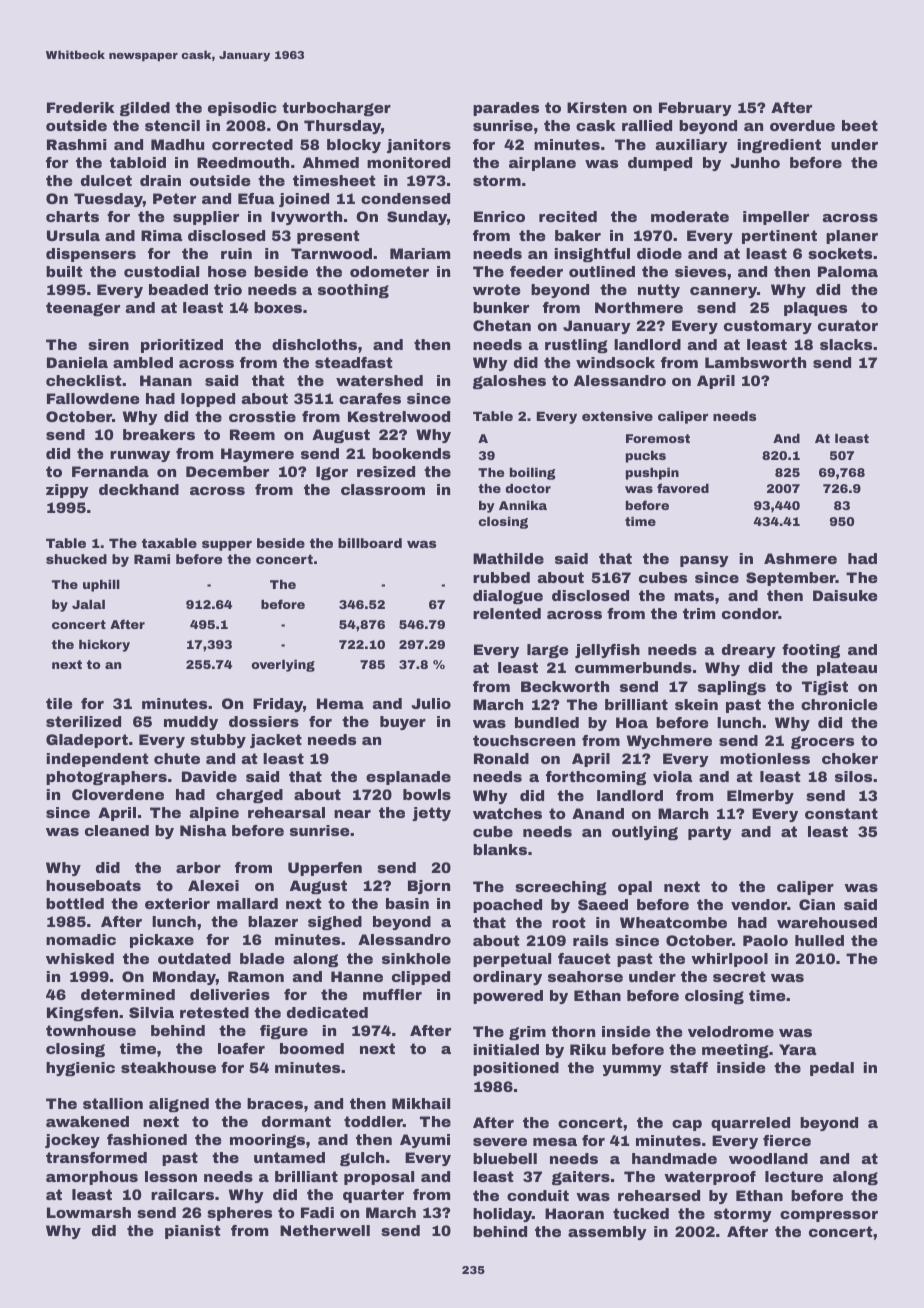 The image size is (924, 1308). What do you see at coordinates (512, 960) in the page?
I see `perpetual` at bounding box center [512, 960].
